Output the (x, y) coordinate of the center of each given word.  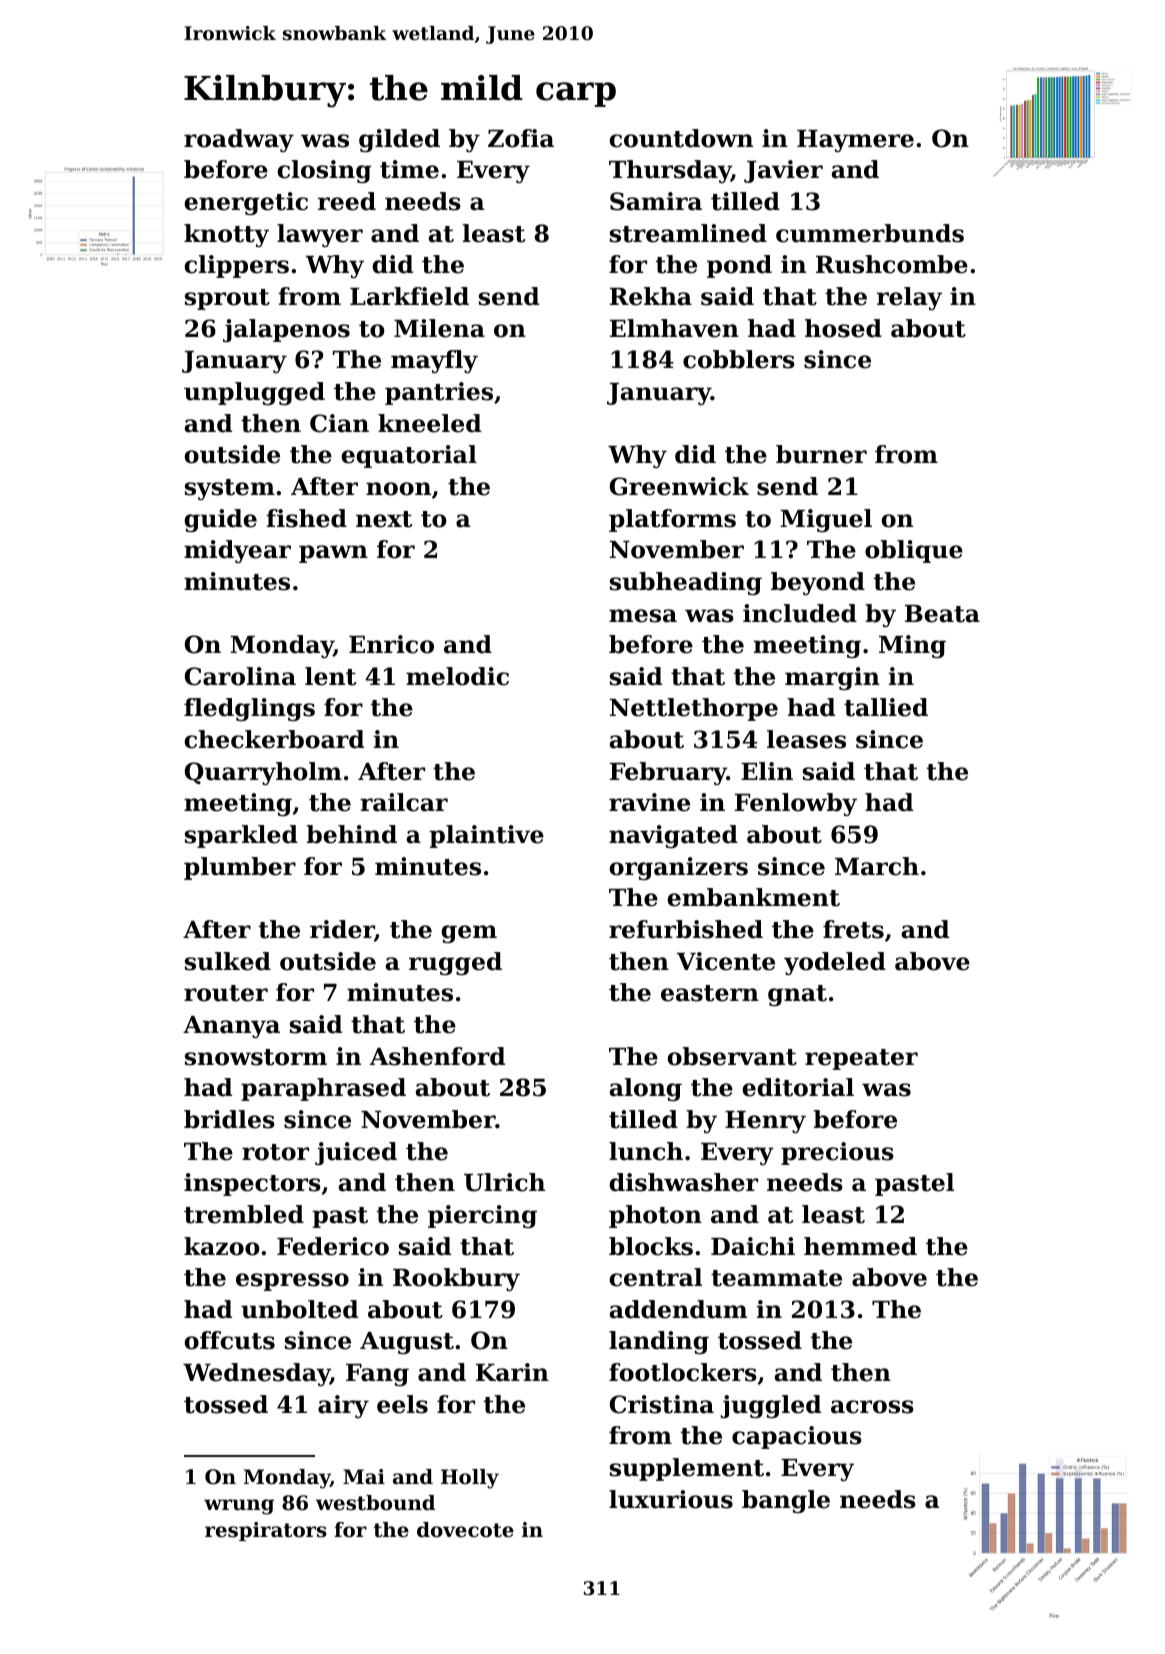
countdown (681, 138)
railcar (404, 802)
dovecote (465, 1530)
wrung (239, 1507)
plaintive (487, 836)
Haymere (855, 141)
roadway (239, 140)
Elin (767, 771)
